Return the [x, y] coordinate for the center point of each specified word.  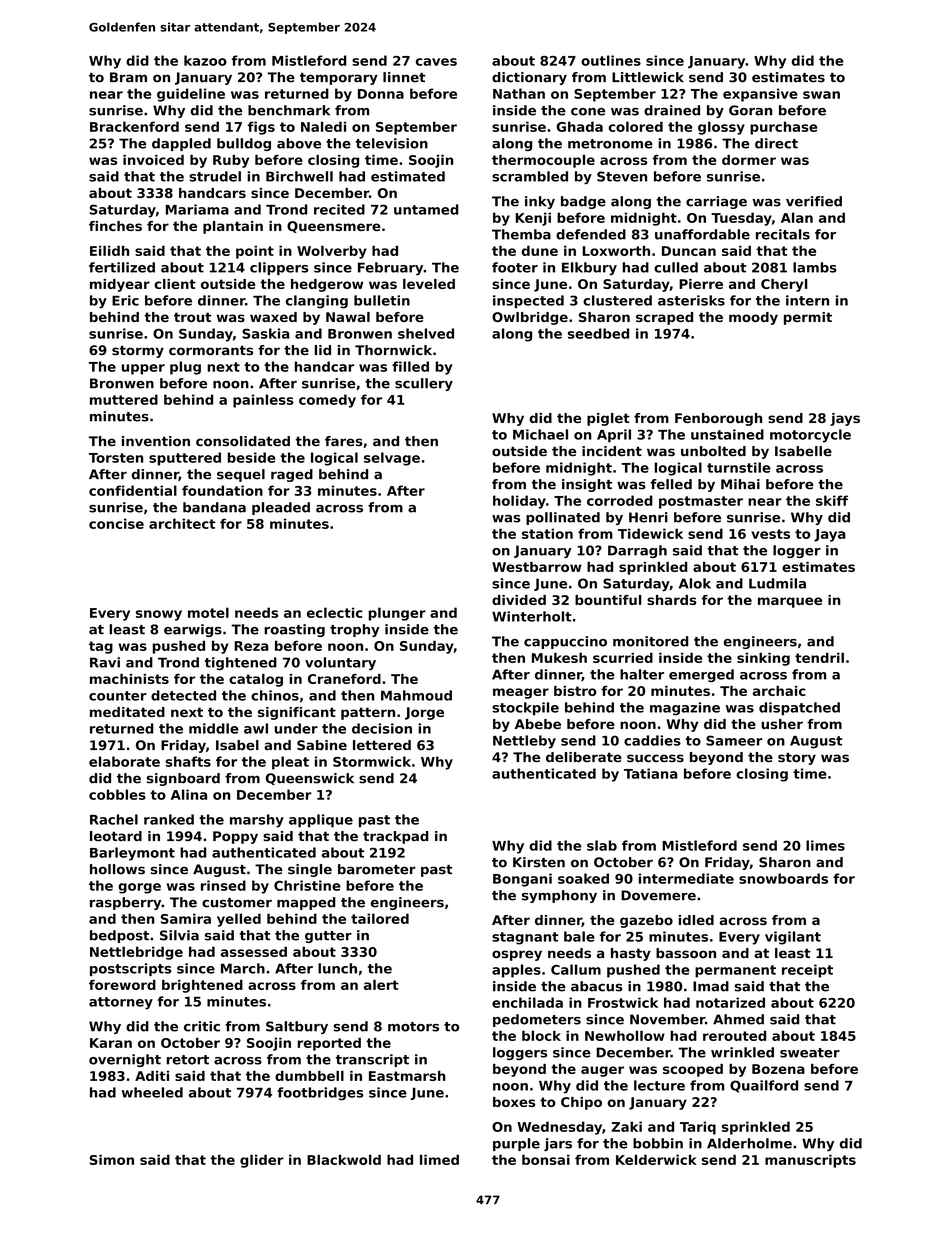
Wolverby [332, 252]
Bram [128, 77]
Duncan [689, 251]
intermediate [686, 878]
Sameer [734, 740]
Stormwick [372, 761]
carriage [716, 202]
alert [381, 985]
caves [436, 62]
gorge [139, 888]
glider [262, 1161]
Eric [125, 300]
